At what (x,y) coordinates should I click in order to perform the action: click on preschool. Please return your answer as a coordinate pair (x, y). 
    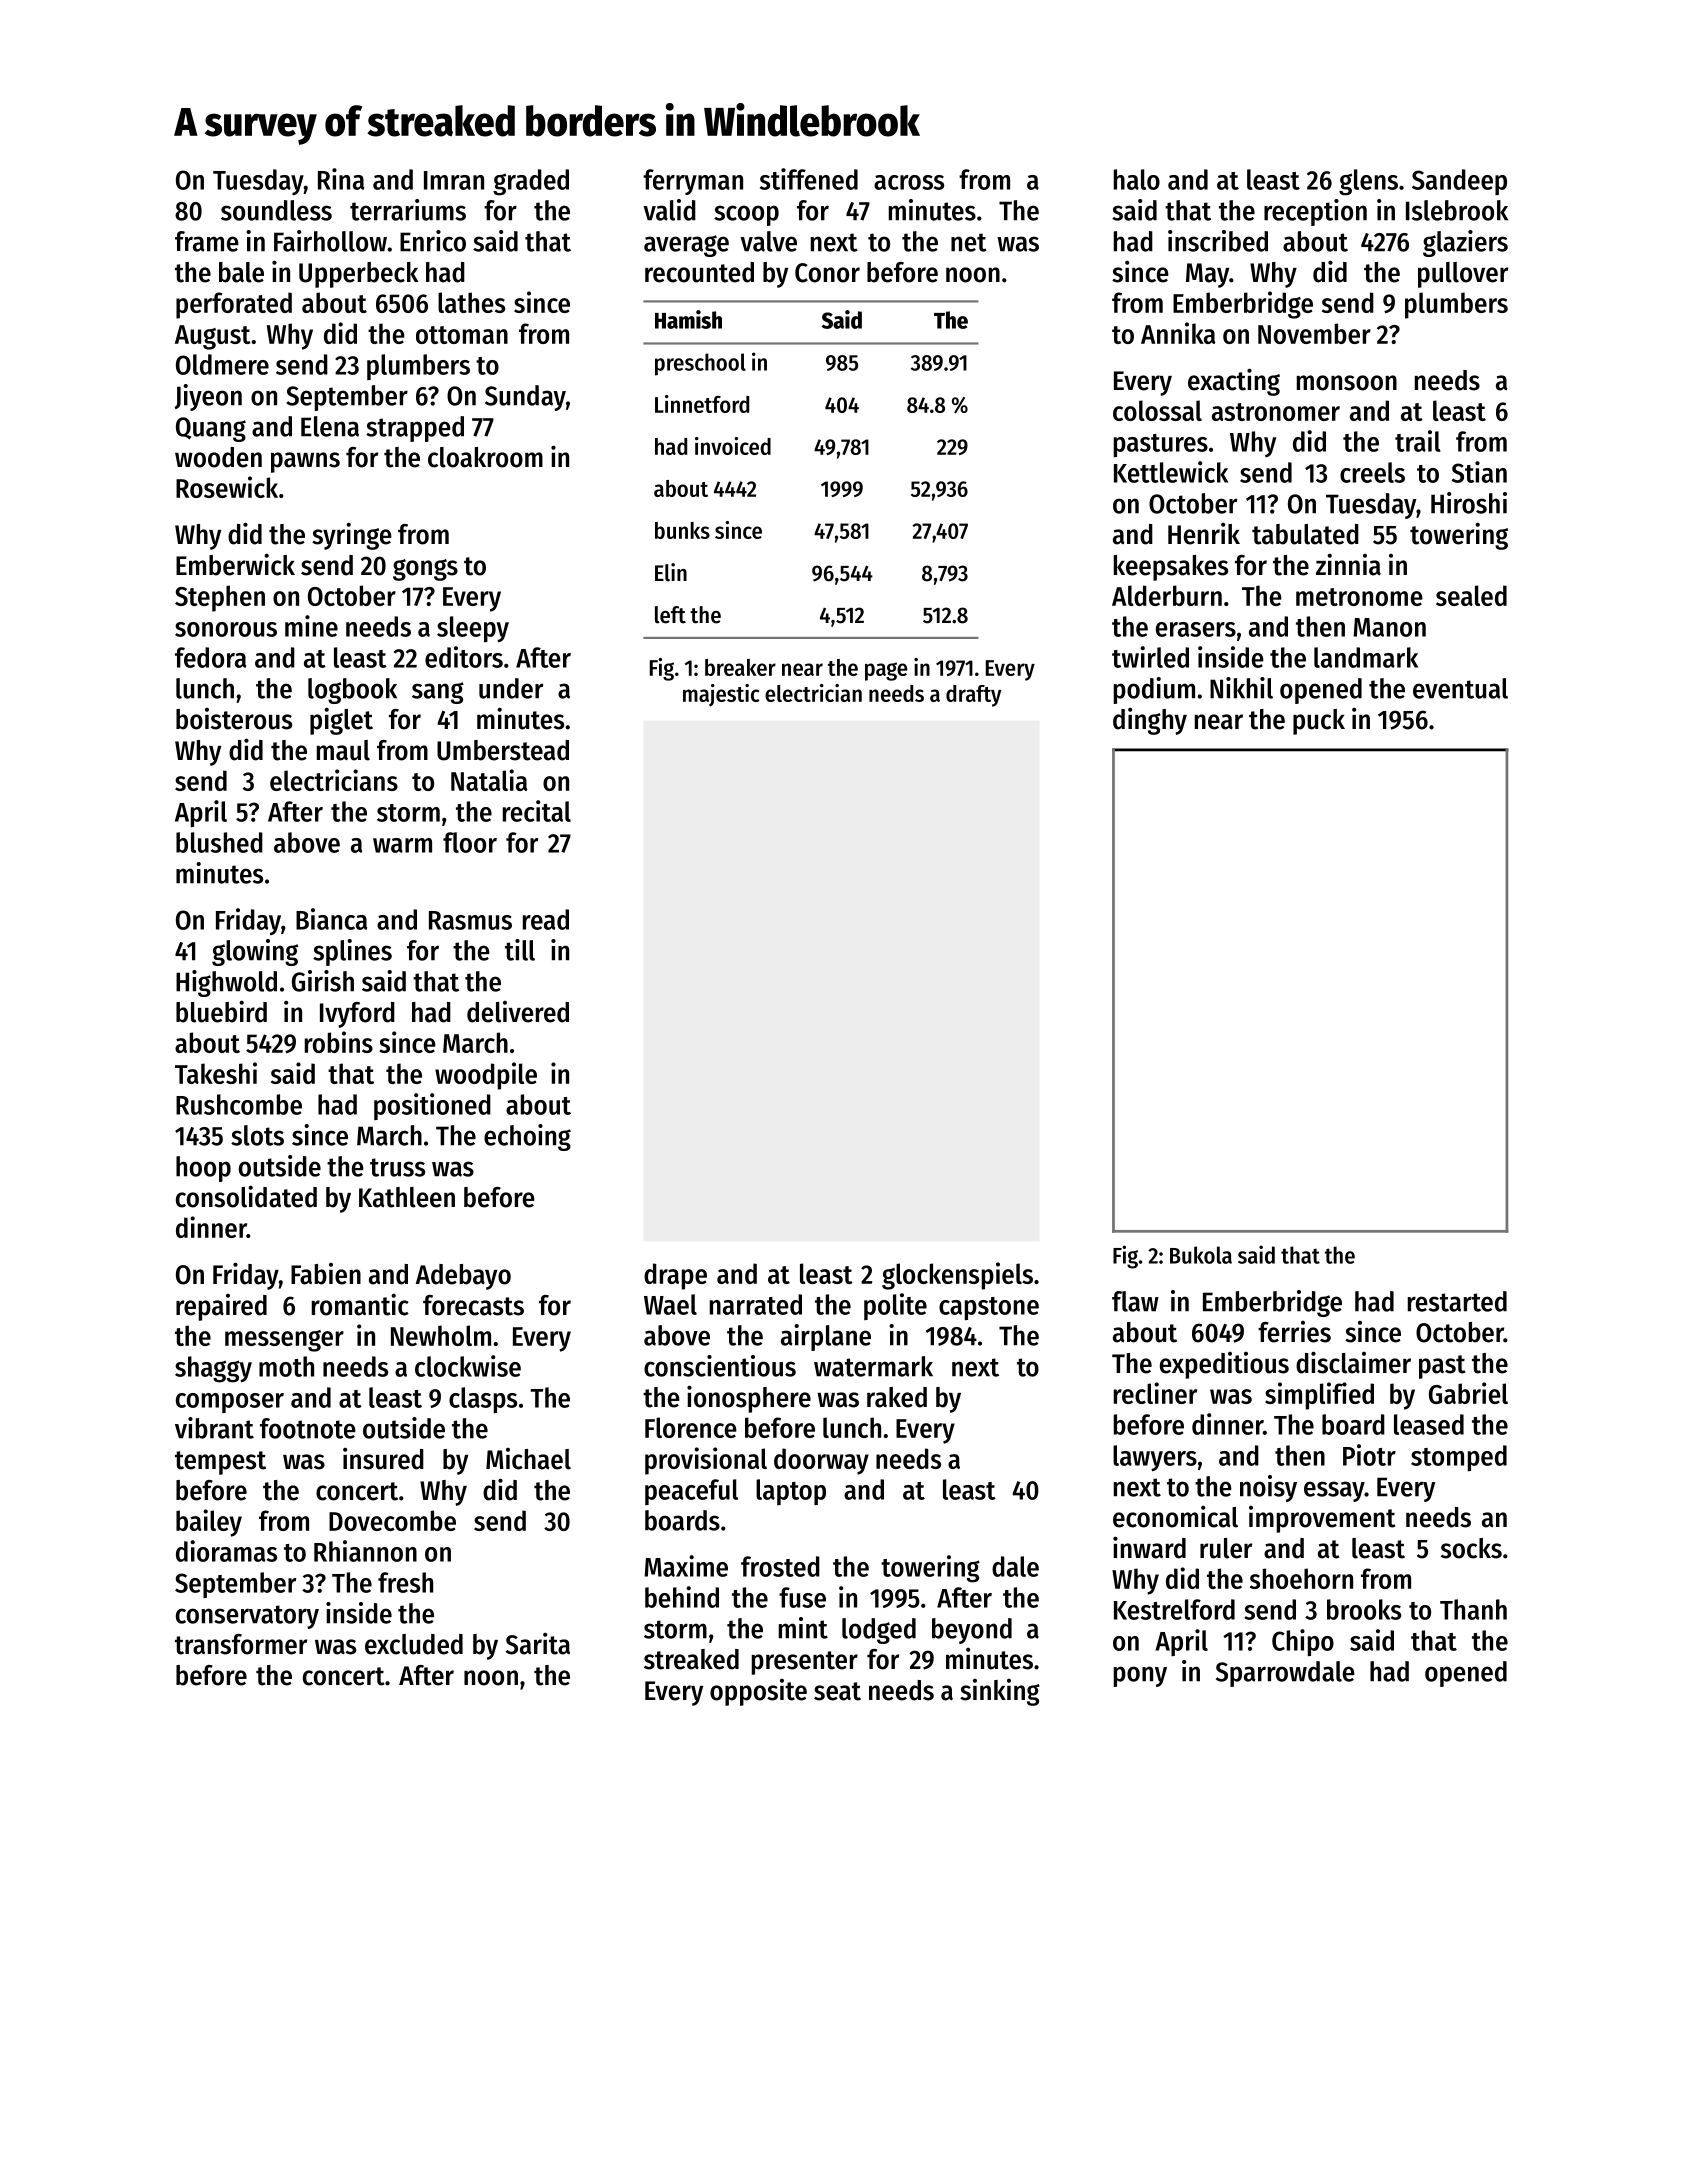
    Looking at the image, I should click on (700, 364).
